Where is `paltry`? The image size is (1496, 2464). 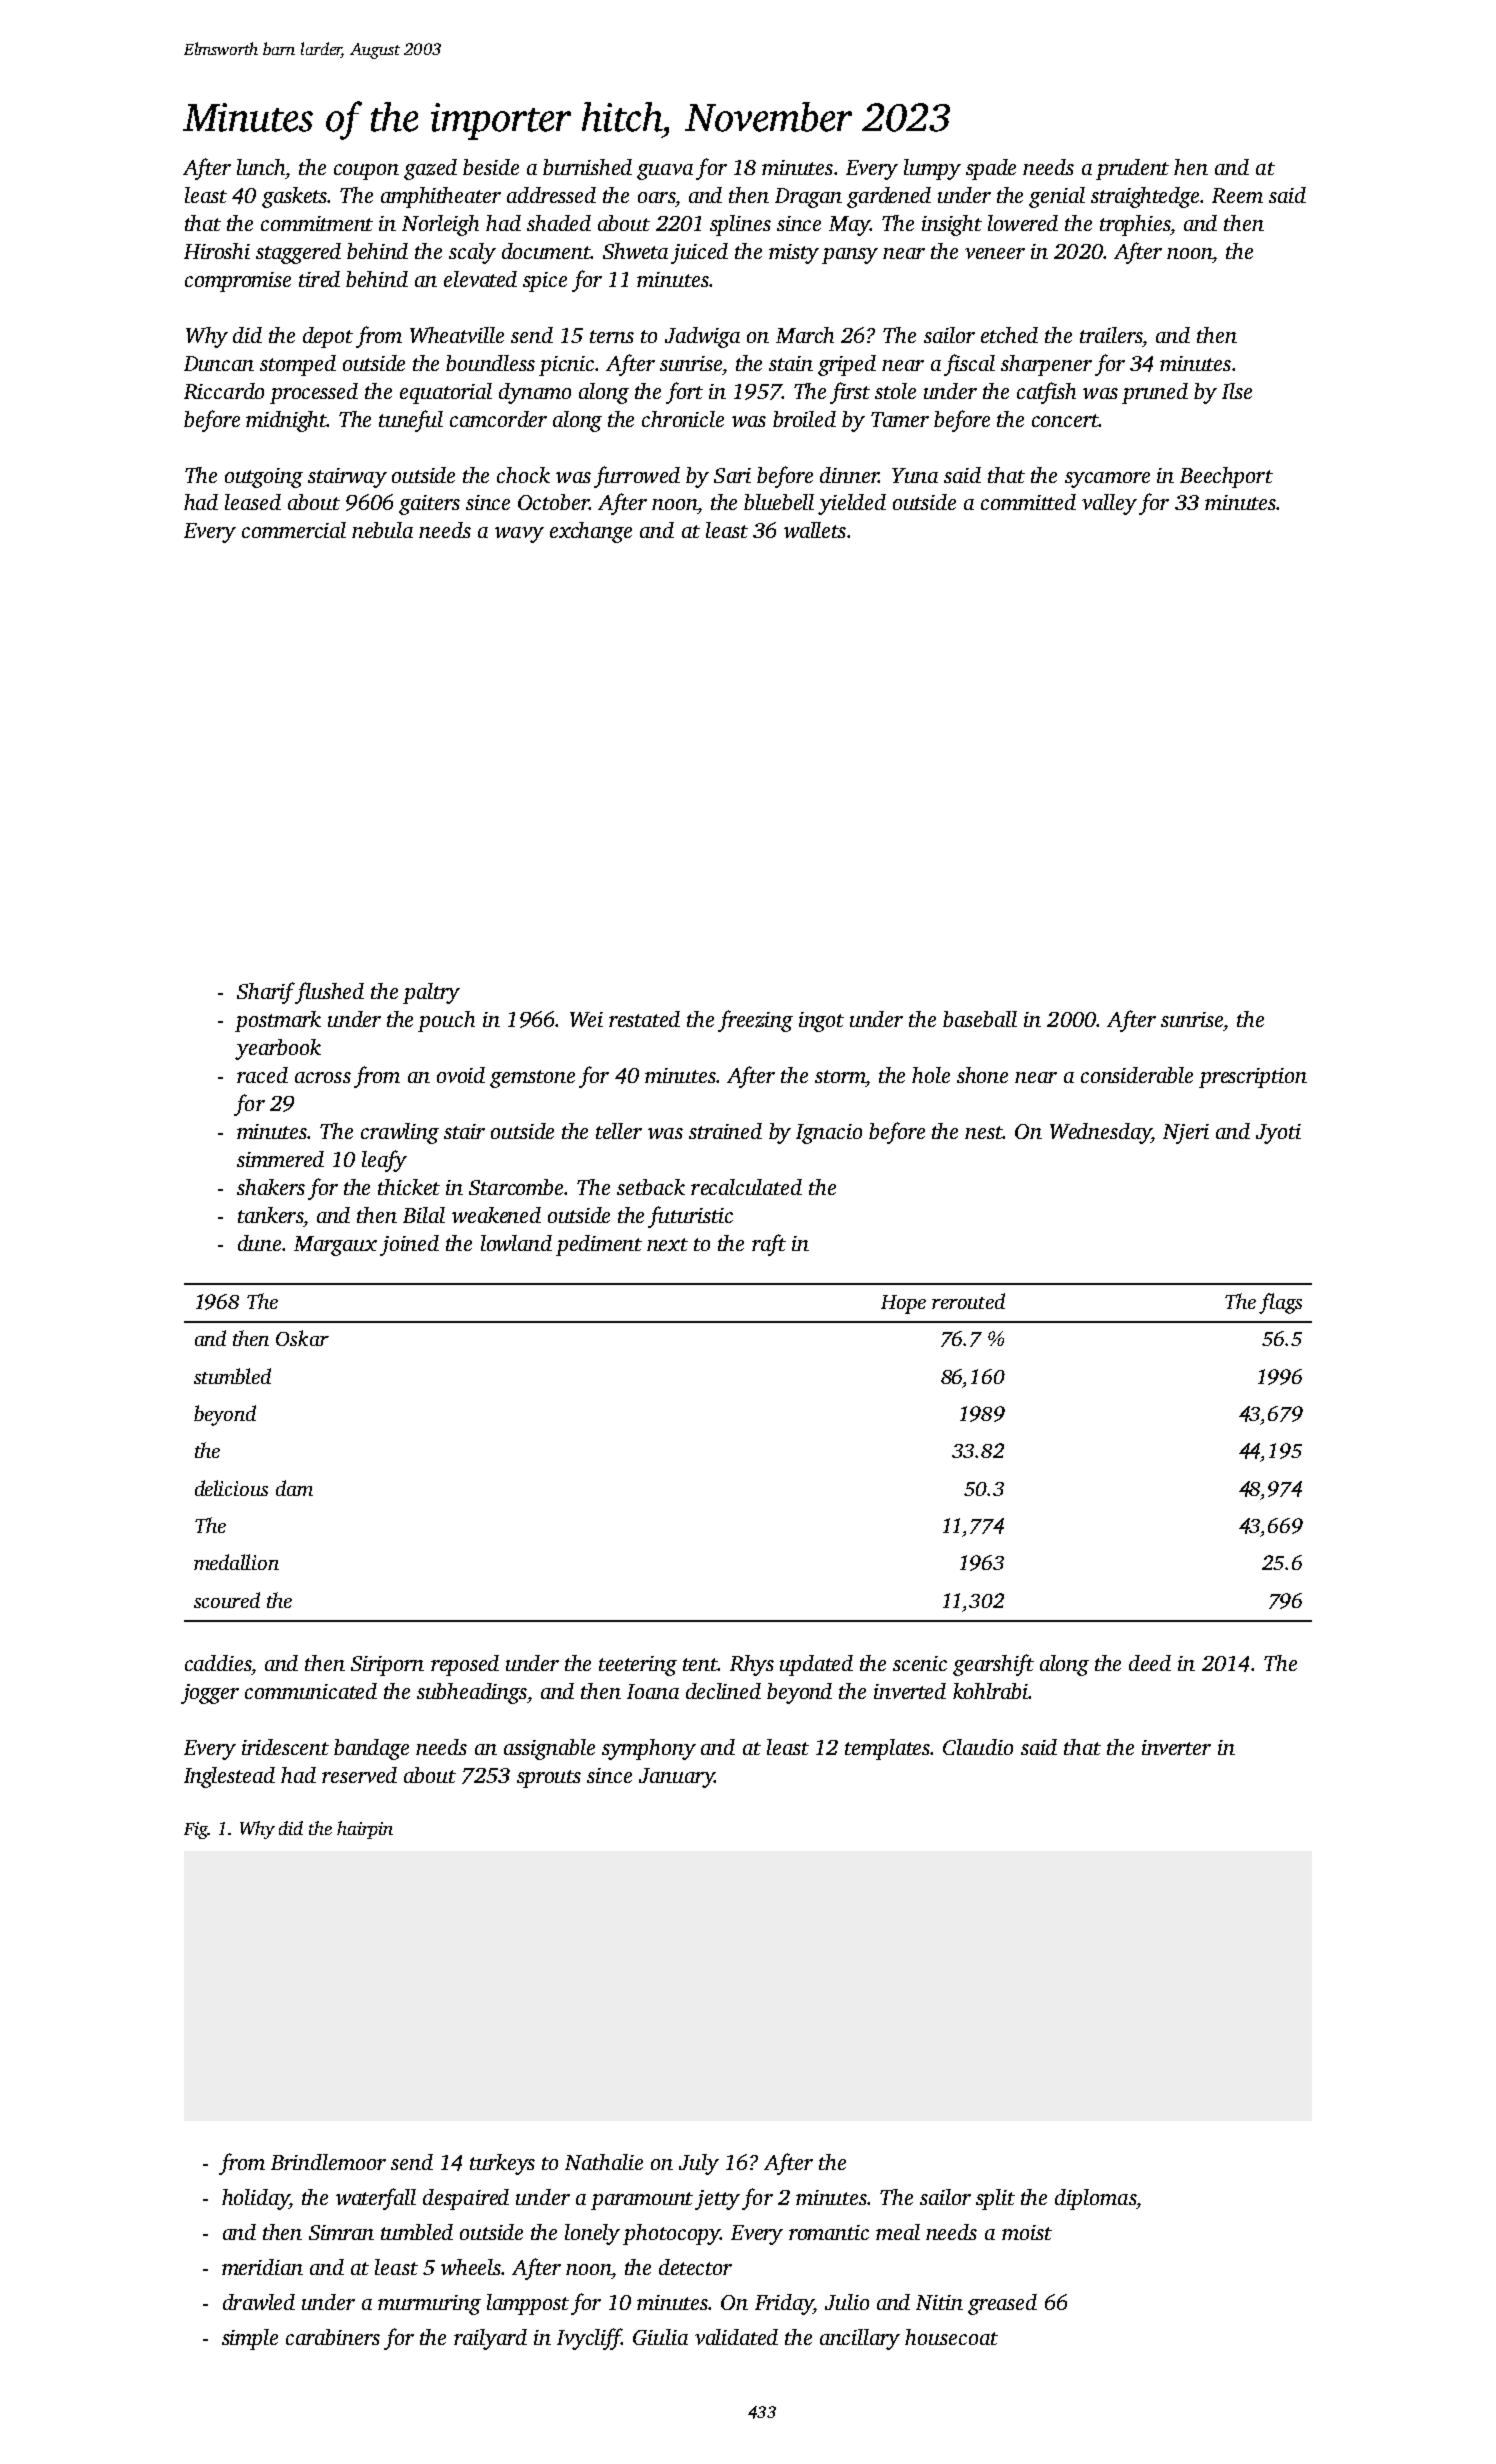 paltry is located at coordinates (431, 993).
